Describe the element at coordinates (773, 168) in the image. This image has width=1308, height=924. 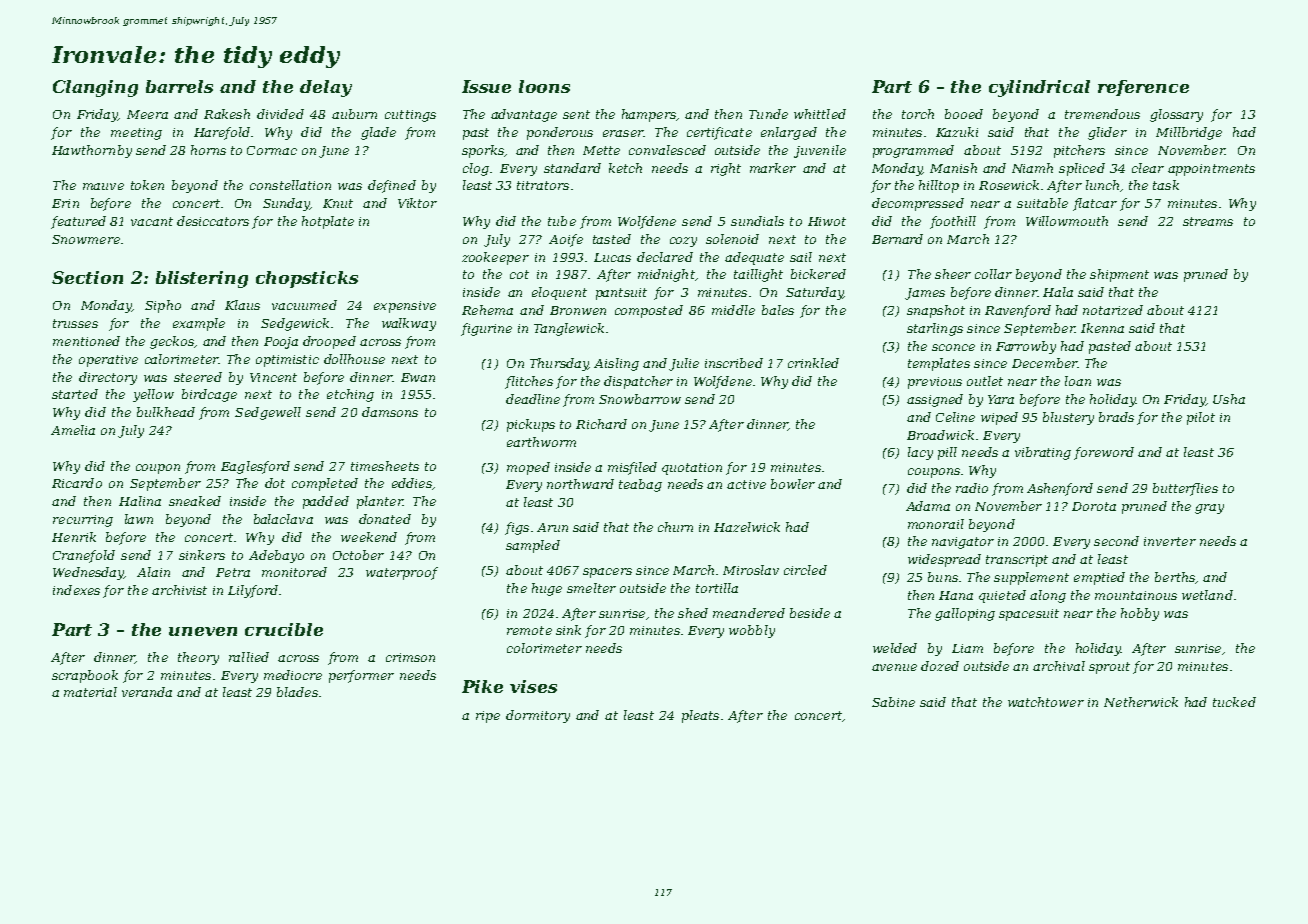
I see `marker` at that location.
